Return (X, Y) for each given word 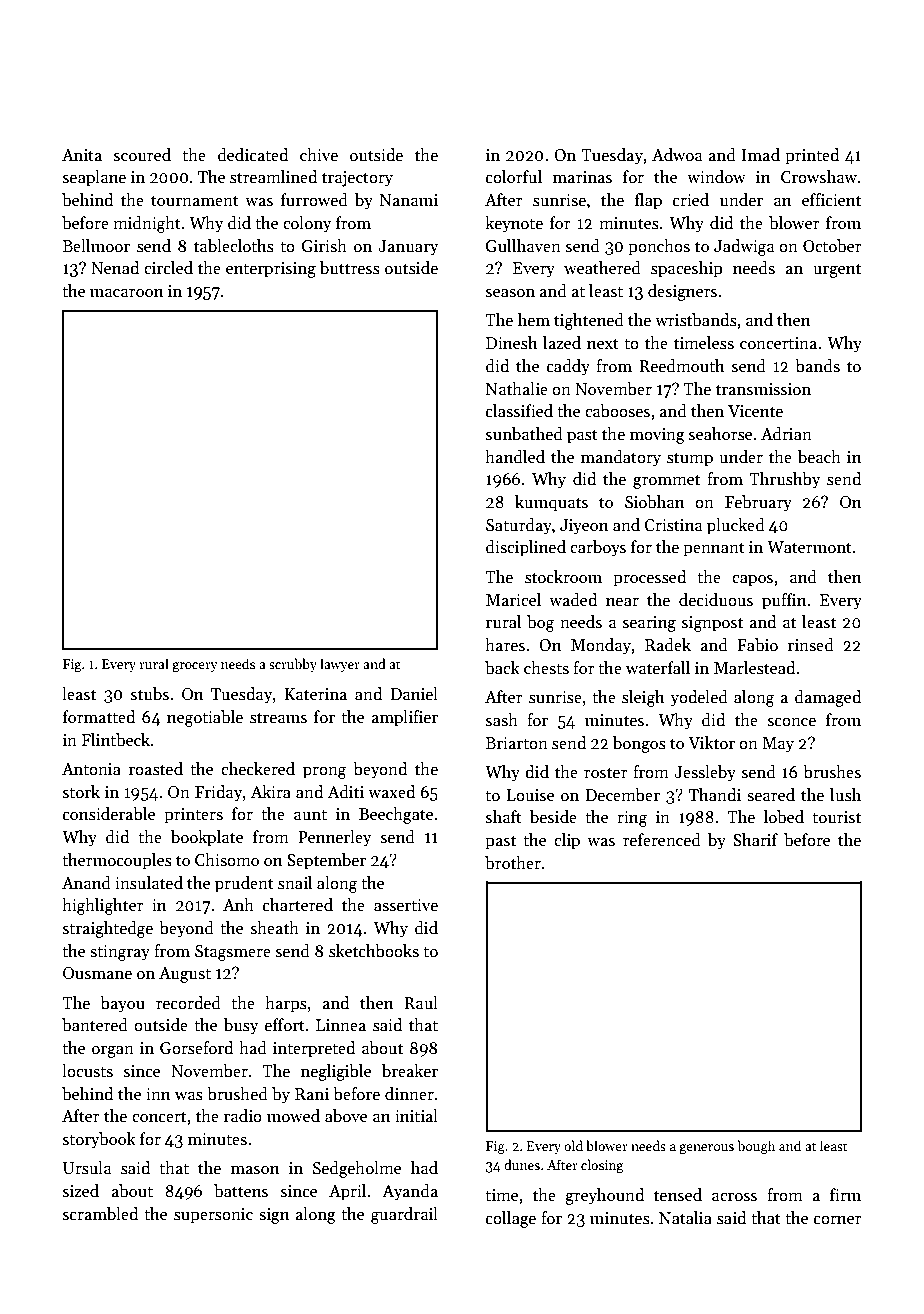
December (623, 795)
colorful (514, 177)
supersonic (213, 1216)
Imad (761, 155)
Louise (530, 795)
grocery (195, 667)
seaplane (94, 178)
